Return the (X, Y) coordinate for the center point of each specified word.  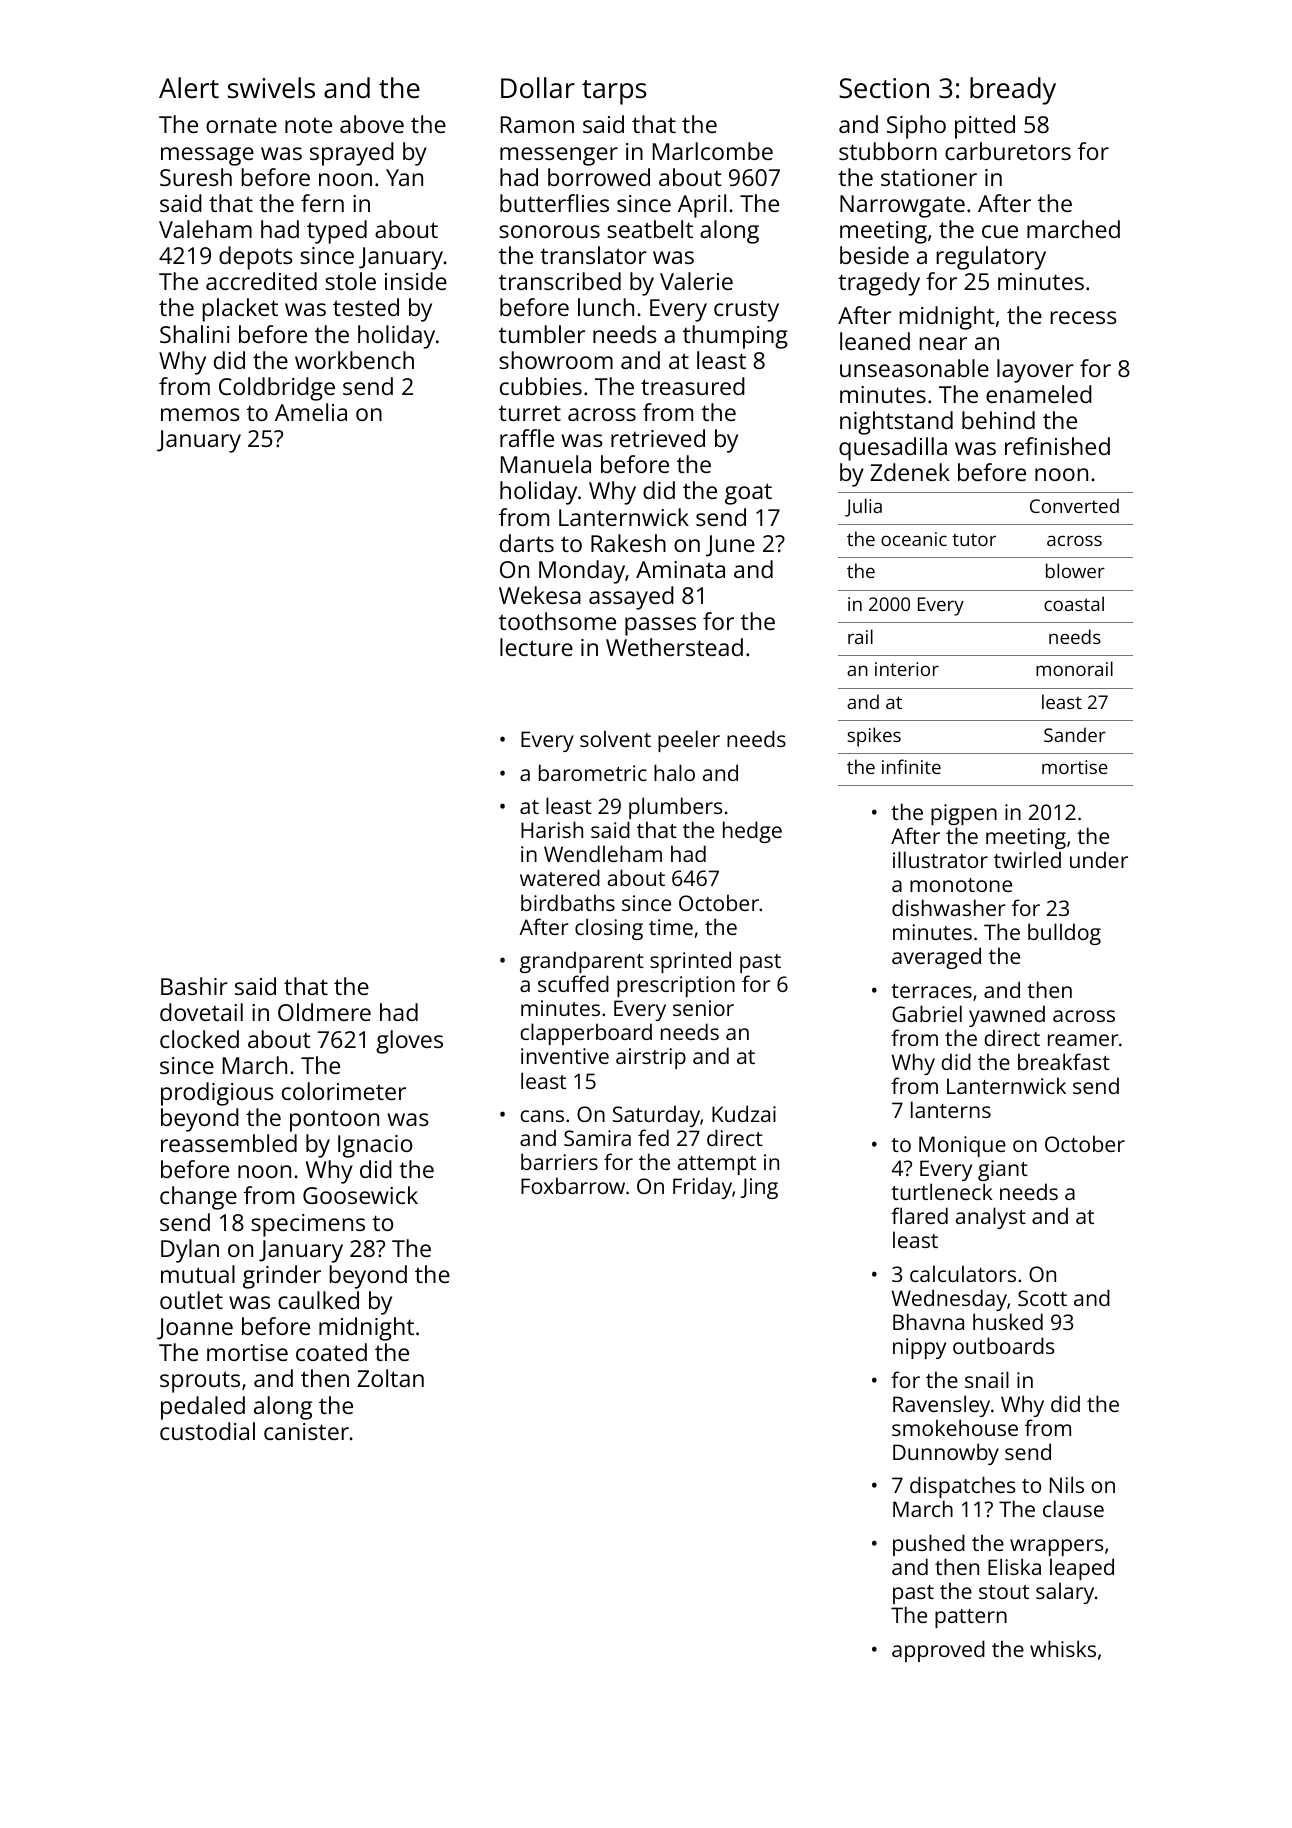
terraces (931, 991)
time (671, 927)
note (308, 125)
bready (1013, 91)
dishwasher (949, 907)
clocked (199, 1039)
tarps (614, 92)
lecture (536, 647)
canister (306, 1431)
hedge (752, 832)
